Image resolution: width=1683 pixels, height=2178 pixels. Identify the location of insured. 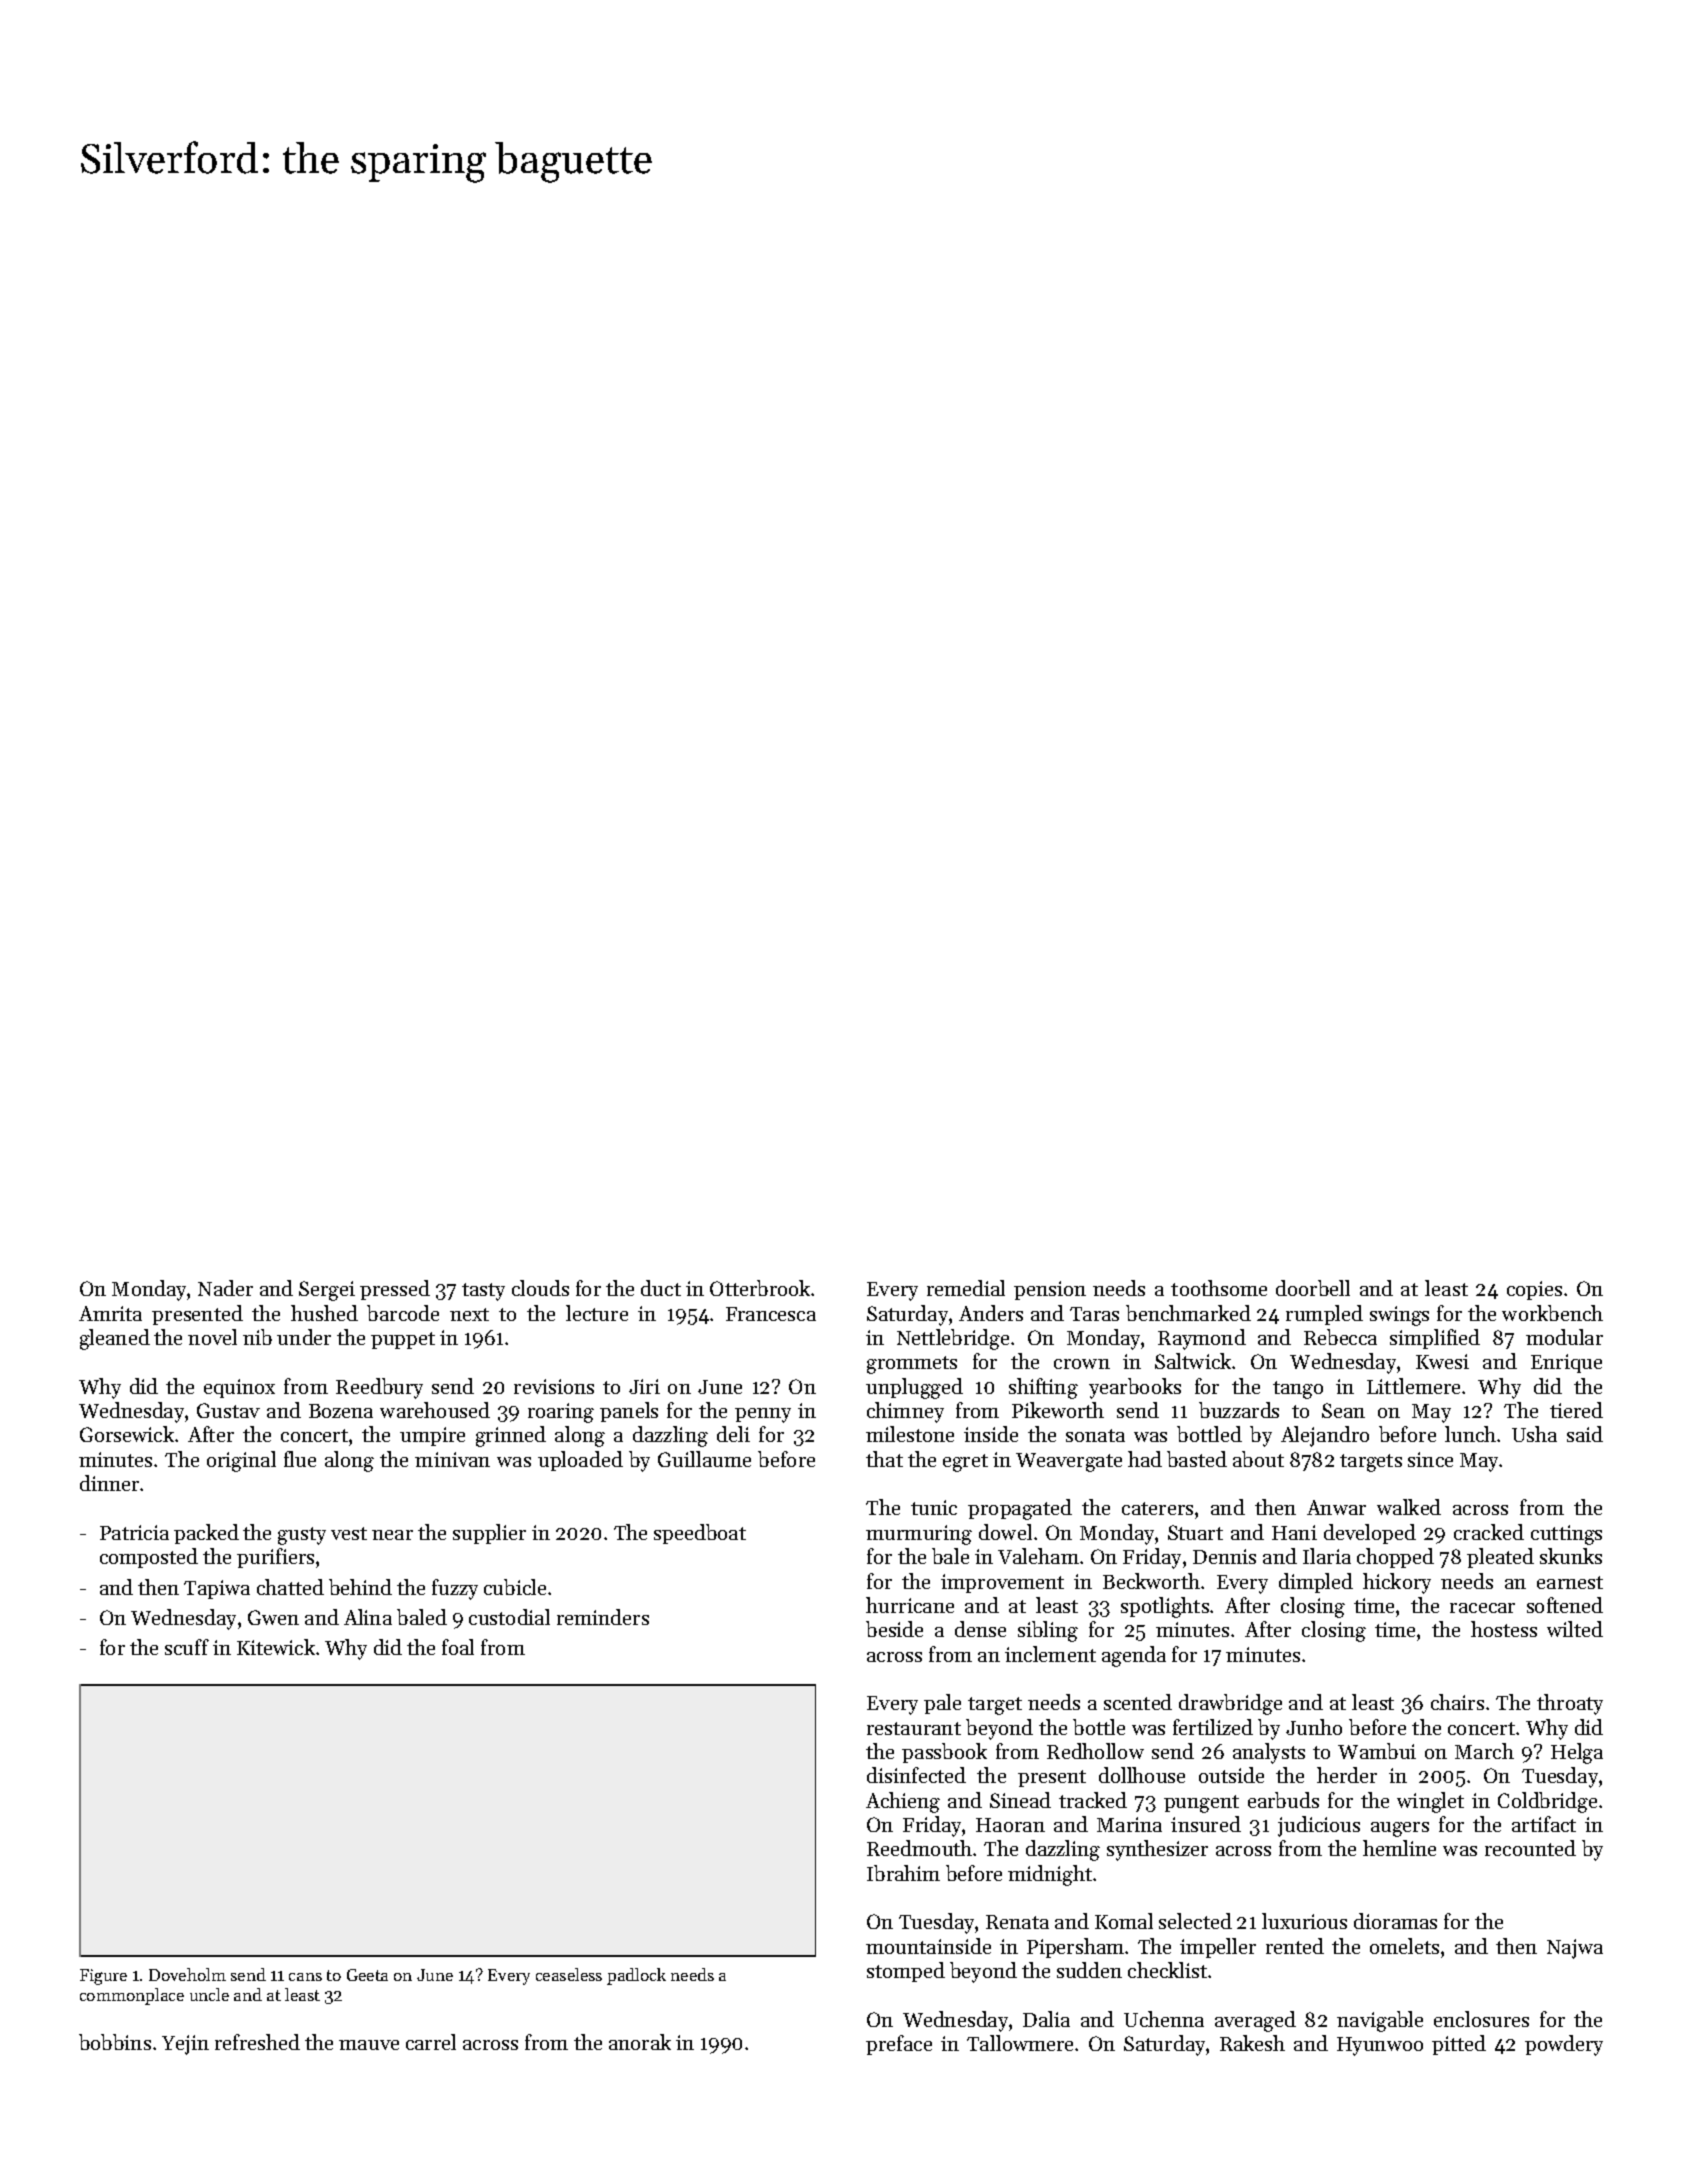
(1206, 1824).
